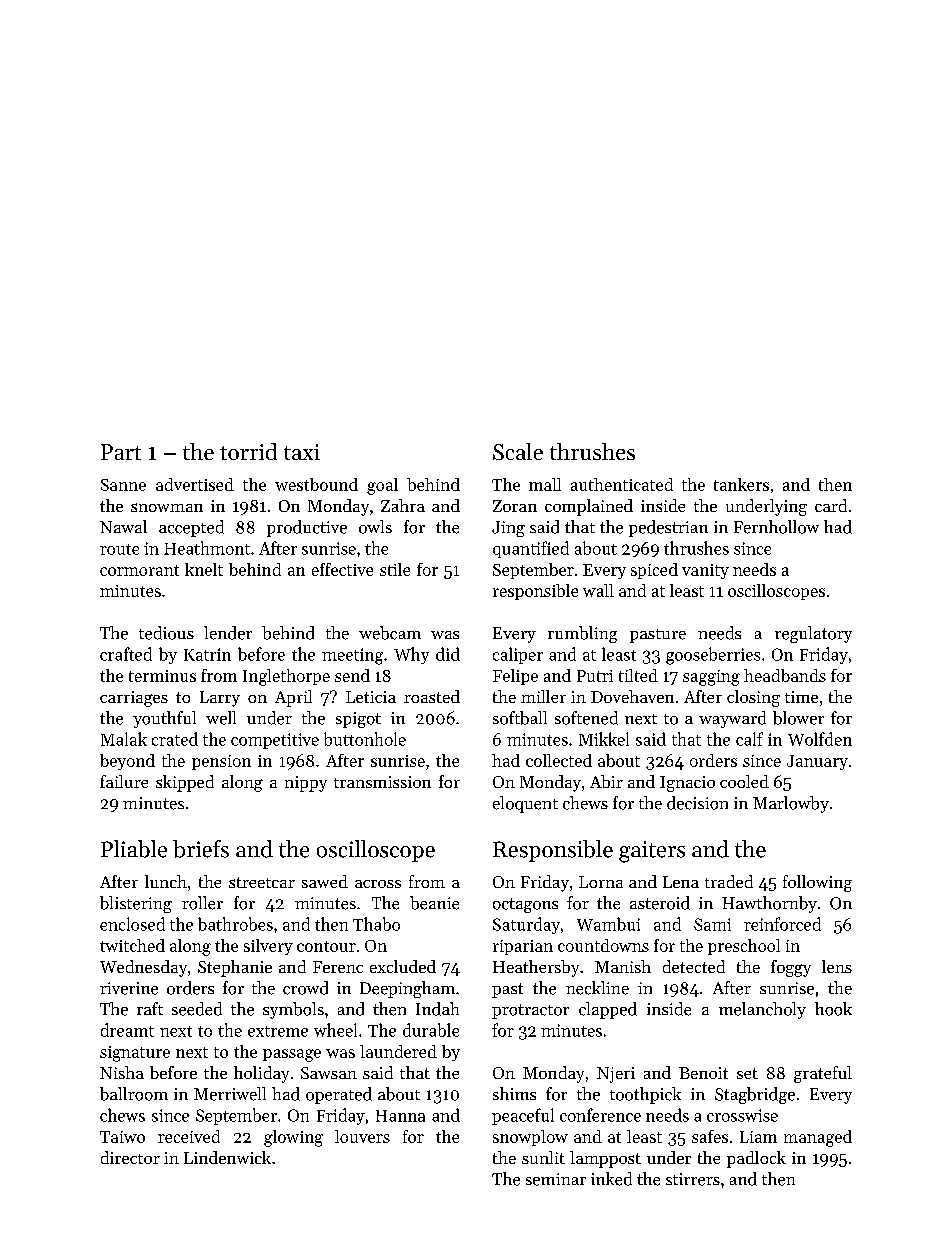  I want to click on calf, so click(749, 739).
